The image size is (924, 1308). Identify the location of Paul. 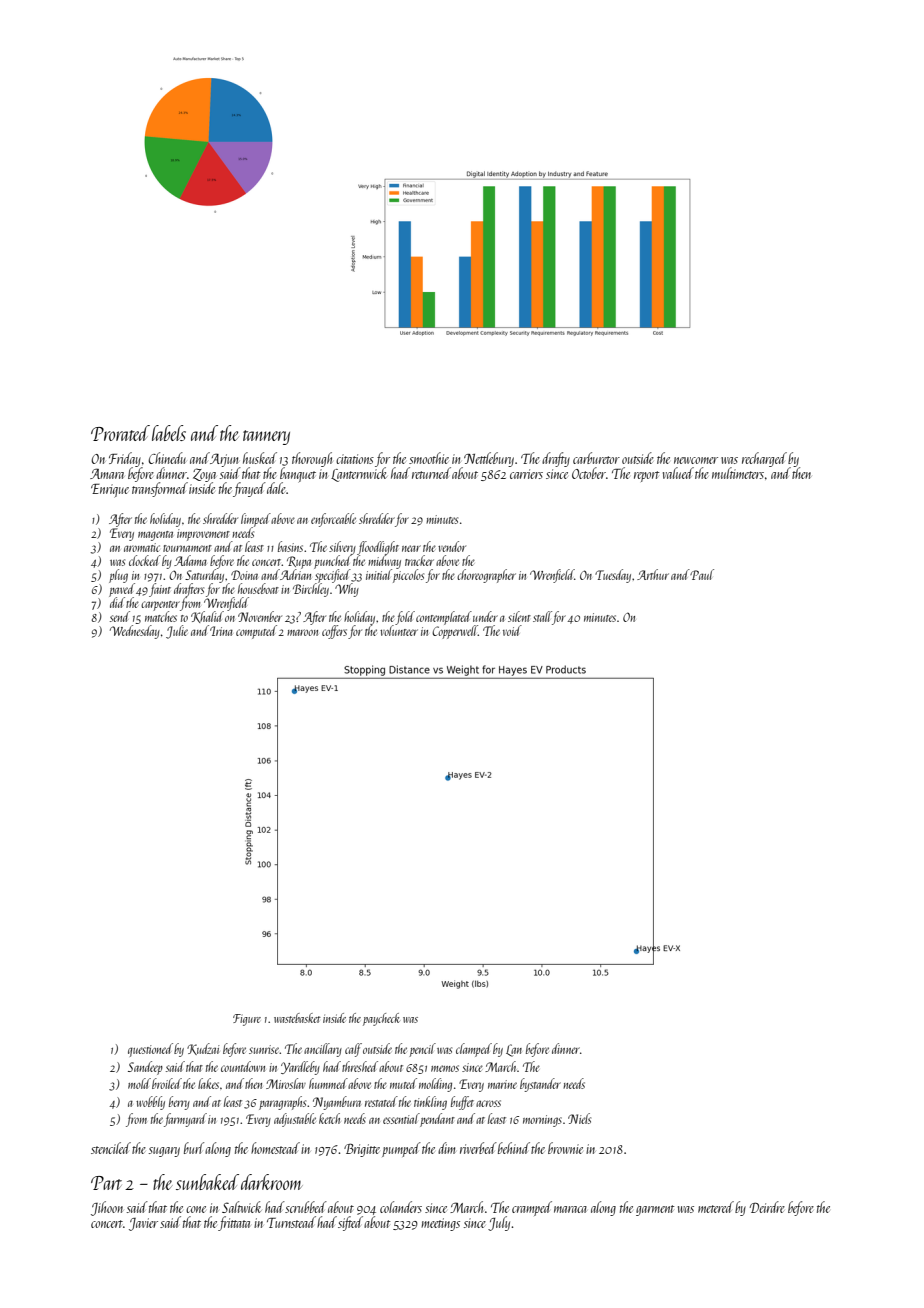
(702, 574).
